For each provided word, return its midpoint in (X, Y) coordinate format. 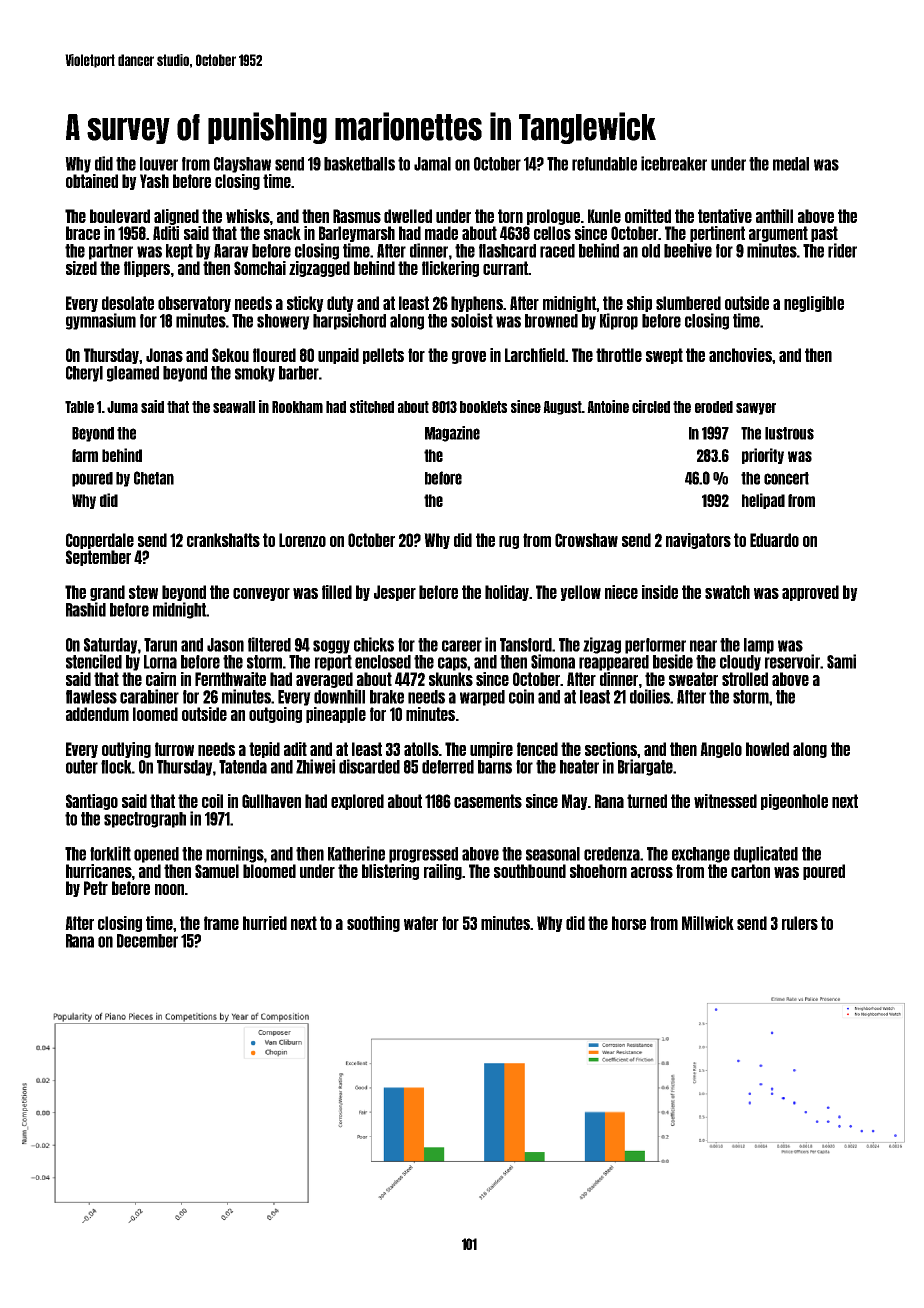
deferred (448, 767)
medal (791, 164)
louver (159, 164)
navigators (698, 541)
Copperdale (100, 541)
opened (156, 855)
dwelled (408, 216)
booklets (483, 407)
